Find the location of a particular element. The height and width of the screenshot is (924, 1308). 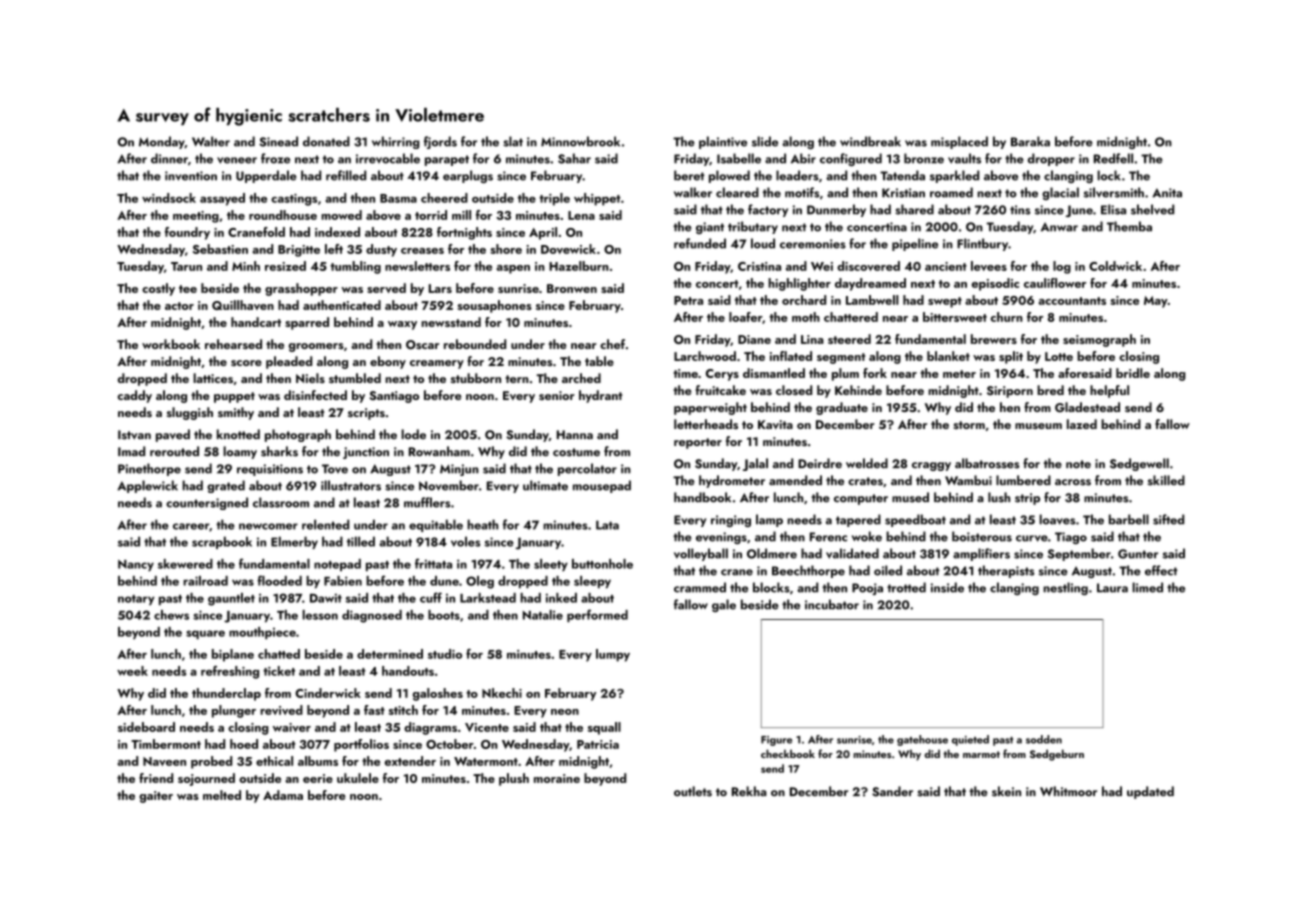

outlets is located at coordinates (693, 791).
